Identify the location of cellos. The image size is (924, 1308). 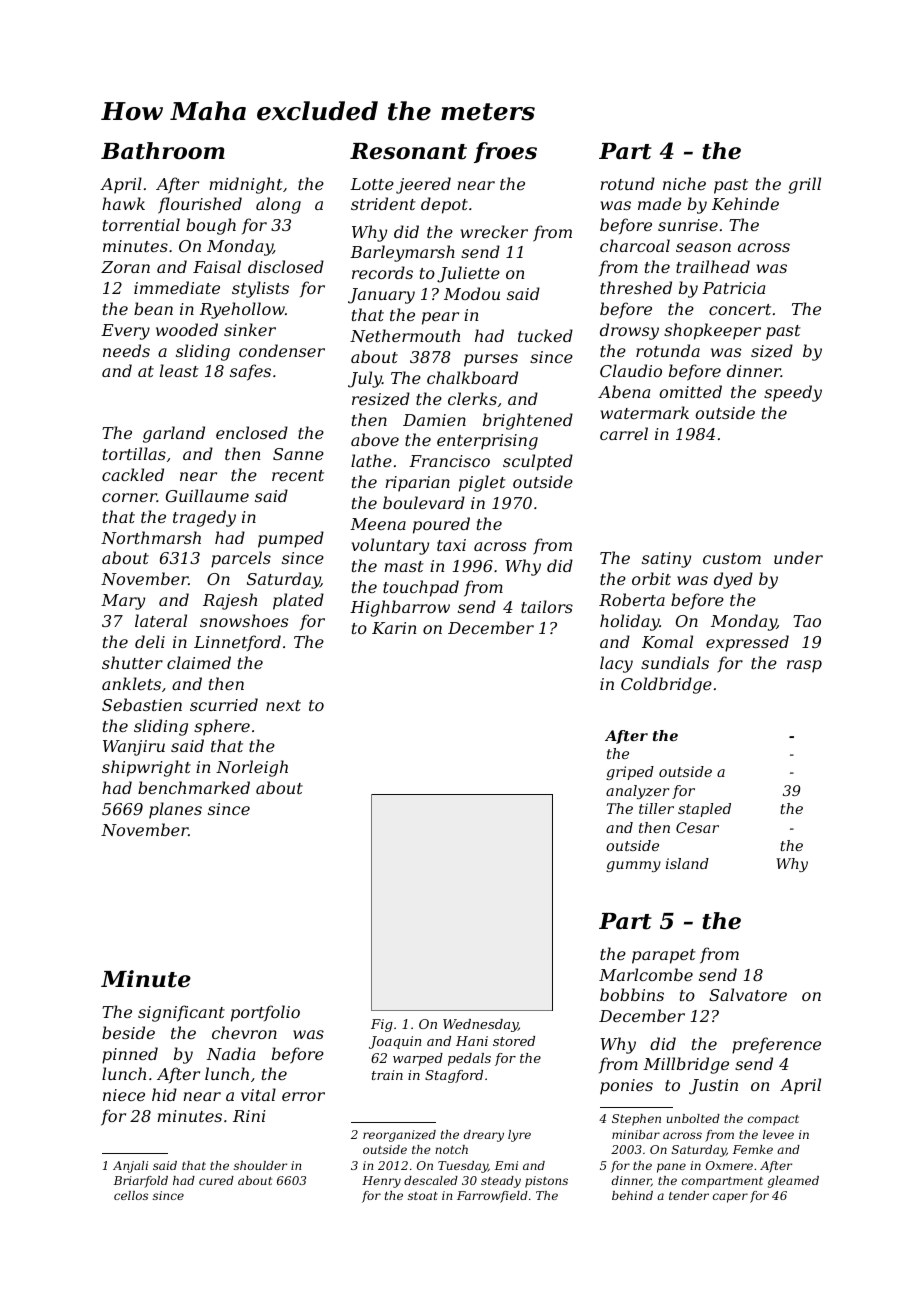
(131, 1195).
